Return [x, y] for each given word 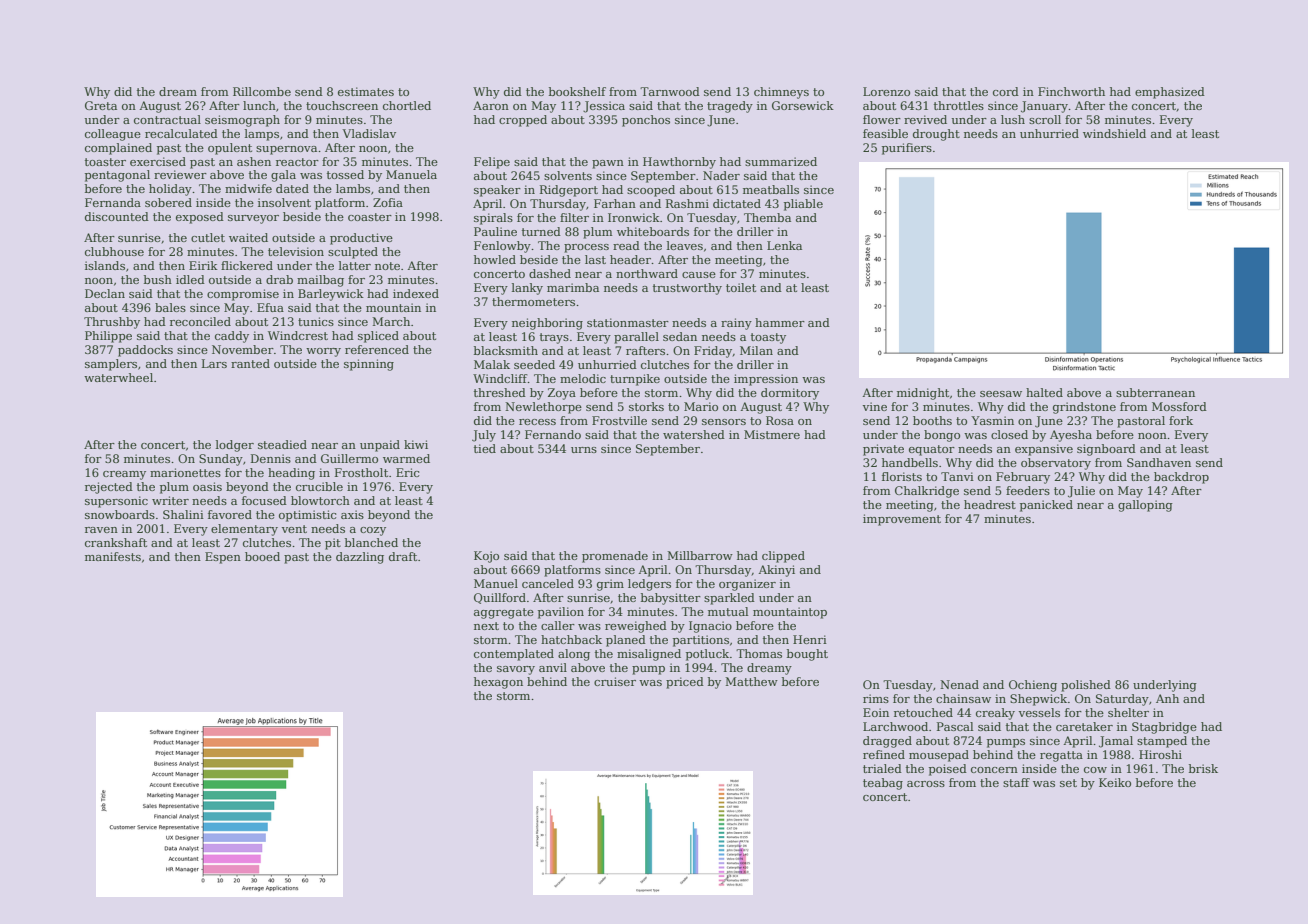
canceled [548, 583]
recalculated [181, 133]
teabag [883, 784]
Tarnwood [670, 91]
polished [1086, 686]
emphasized [1170, 93]
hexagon [498, 683]
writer [170, 500]
